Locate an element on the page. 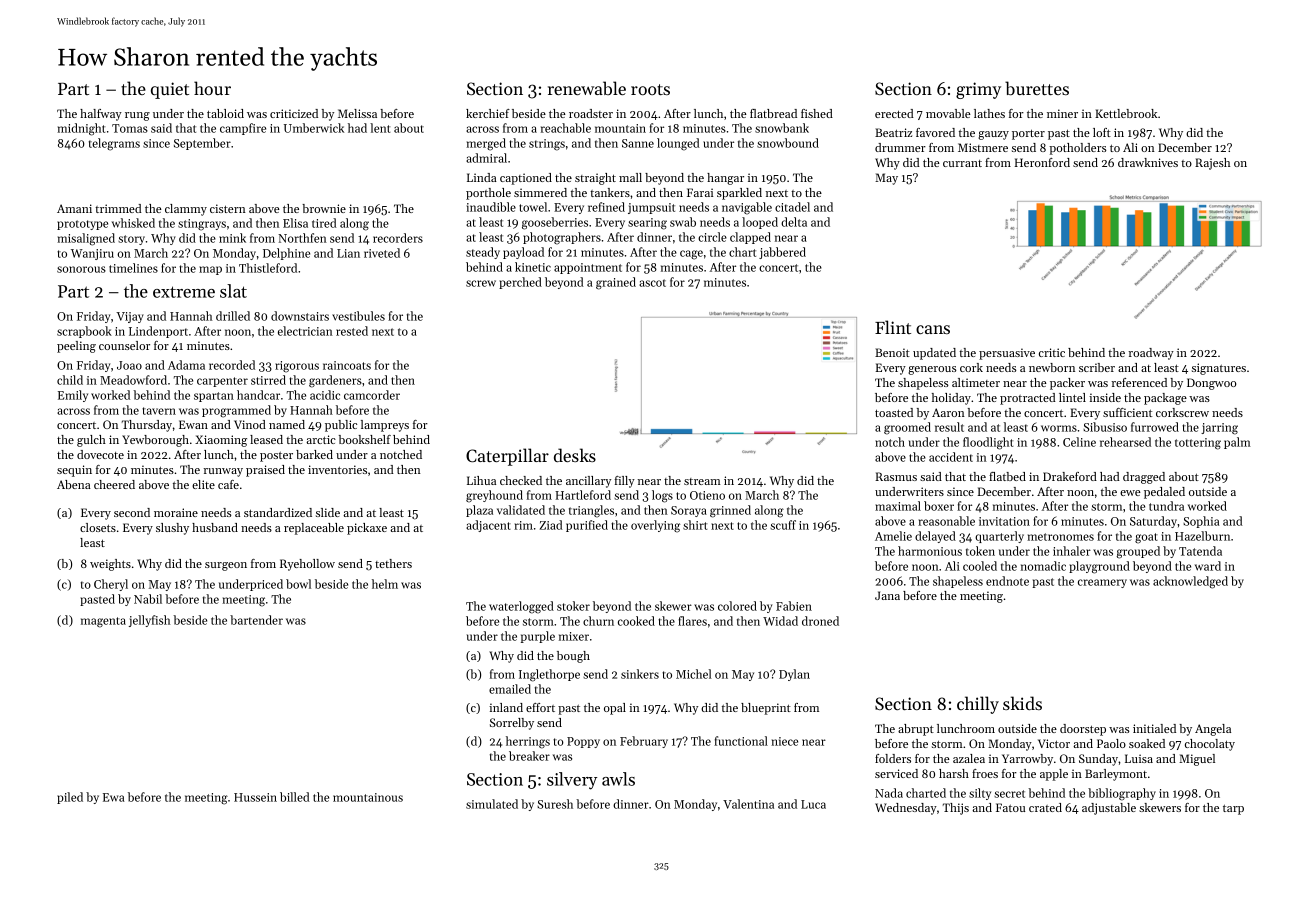  cans is located at coordinates (933, 329).
